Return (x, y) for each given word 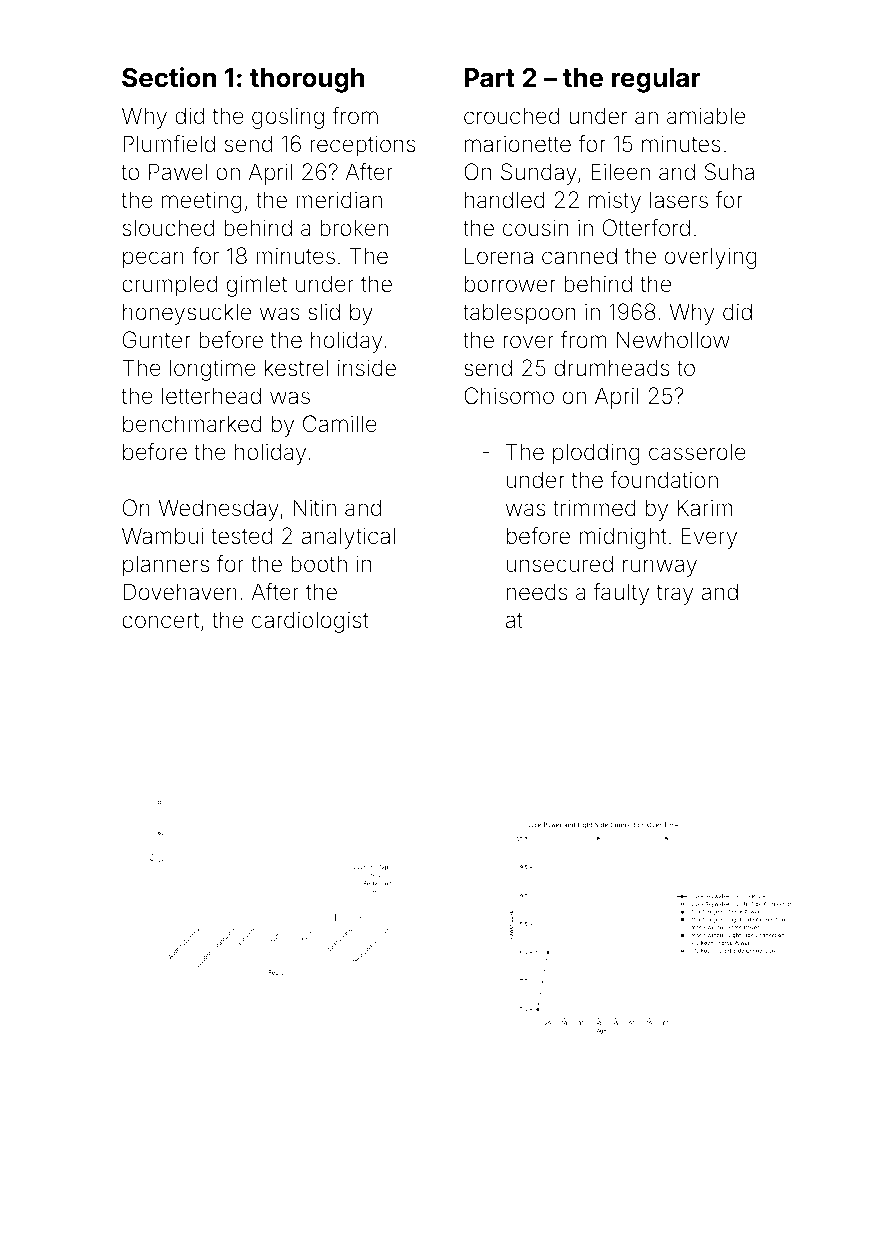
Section (169, 77)
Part (489, 78)
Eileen (620, 172)
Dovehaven (180, 592)
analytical (348, 538)
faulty (621, 594)
